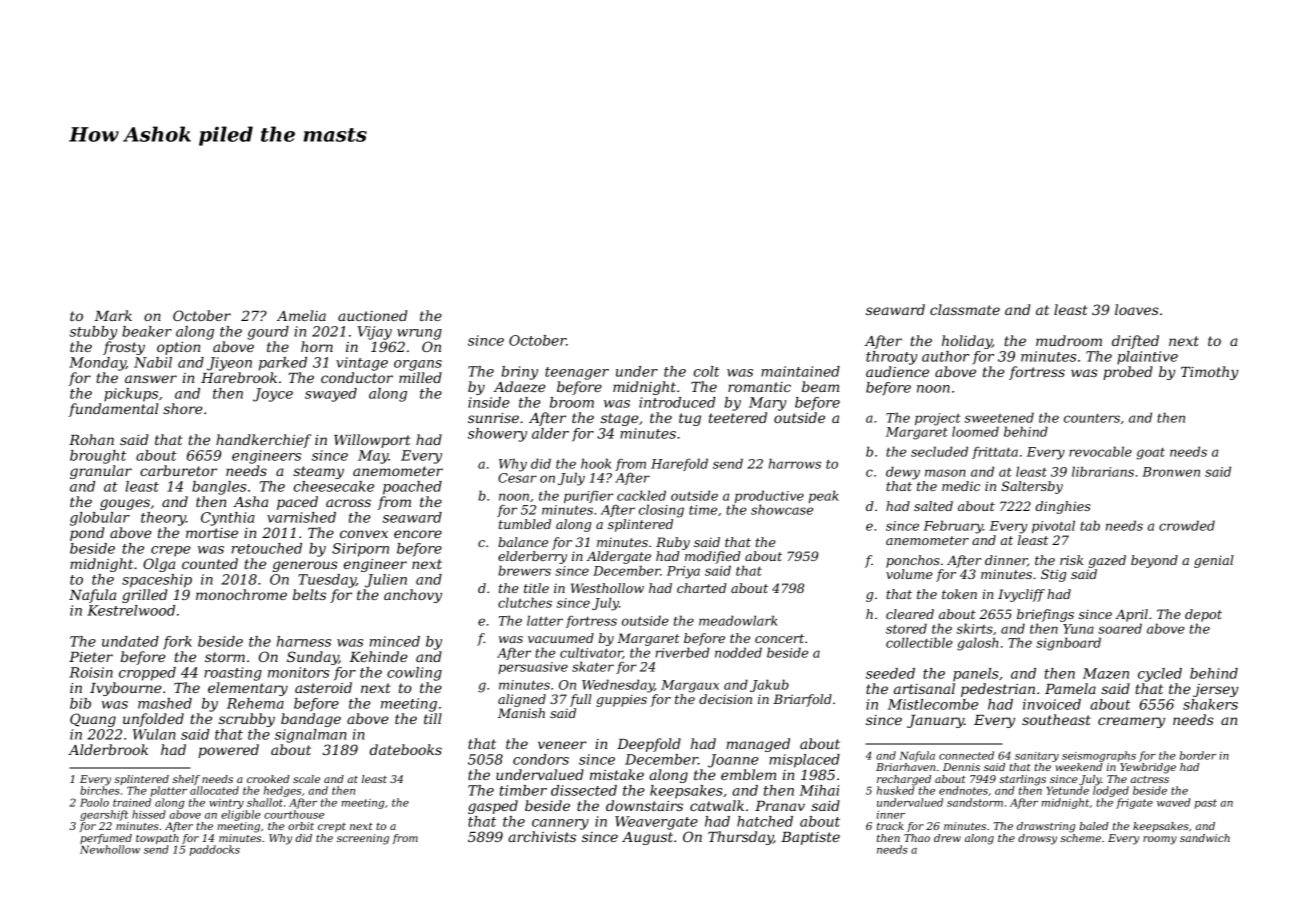 Image resolution: width=1308 pixels, height=924 pixels. Describe the element at coordinates (301, 315) in the screenshot. I see `Amelia` at that location.
